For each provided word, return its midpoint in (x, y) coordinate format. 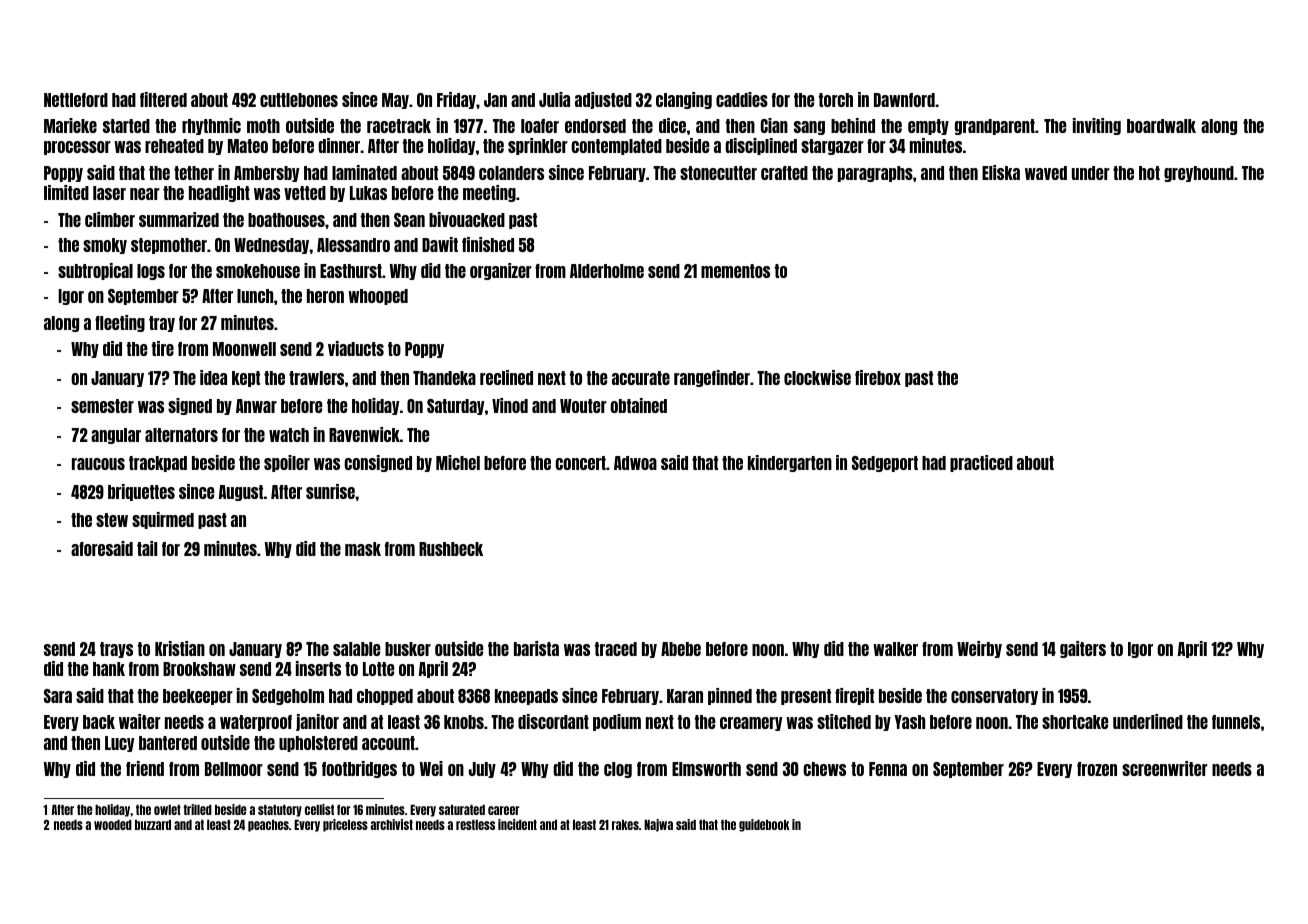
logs (151, 272)
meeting (489, 193)
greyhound (1199, 174)
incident (517, 824)
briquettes (141, 492)
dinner (339, 145)
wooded (113, 825)
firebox (878, 377)
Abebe (681, 649)
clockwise (817, 377)
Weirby (979, 649)
